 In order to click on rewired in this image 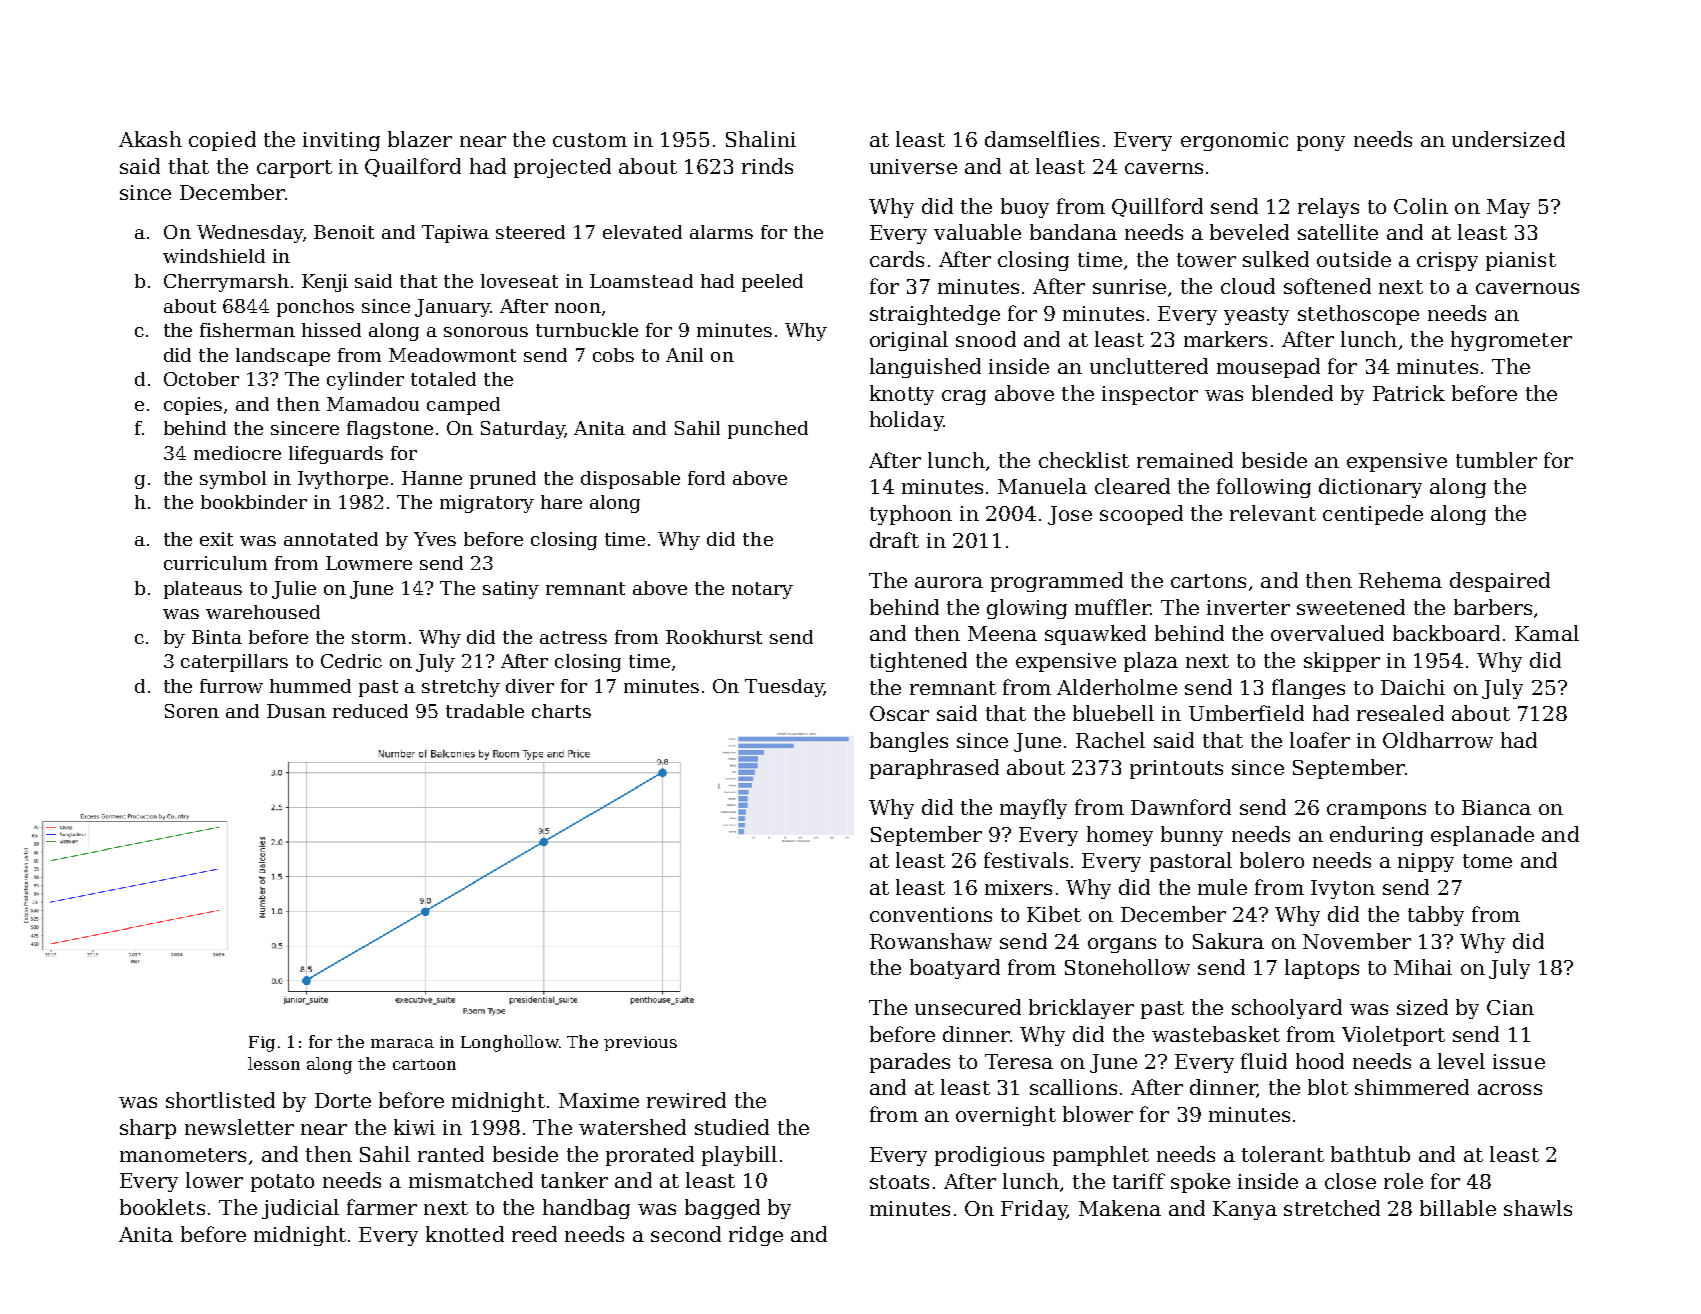, I will do `click(686, 1100)`.
